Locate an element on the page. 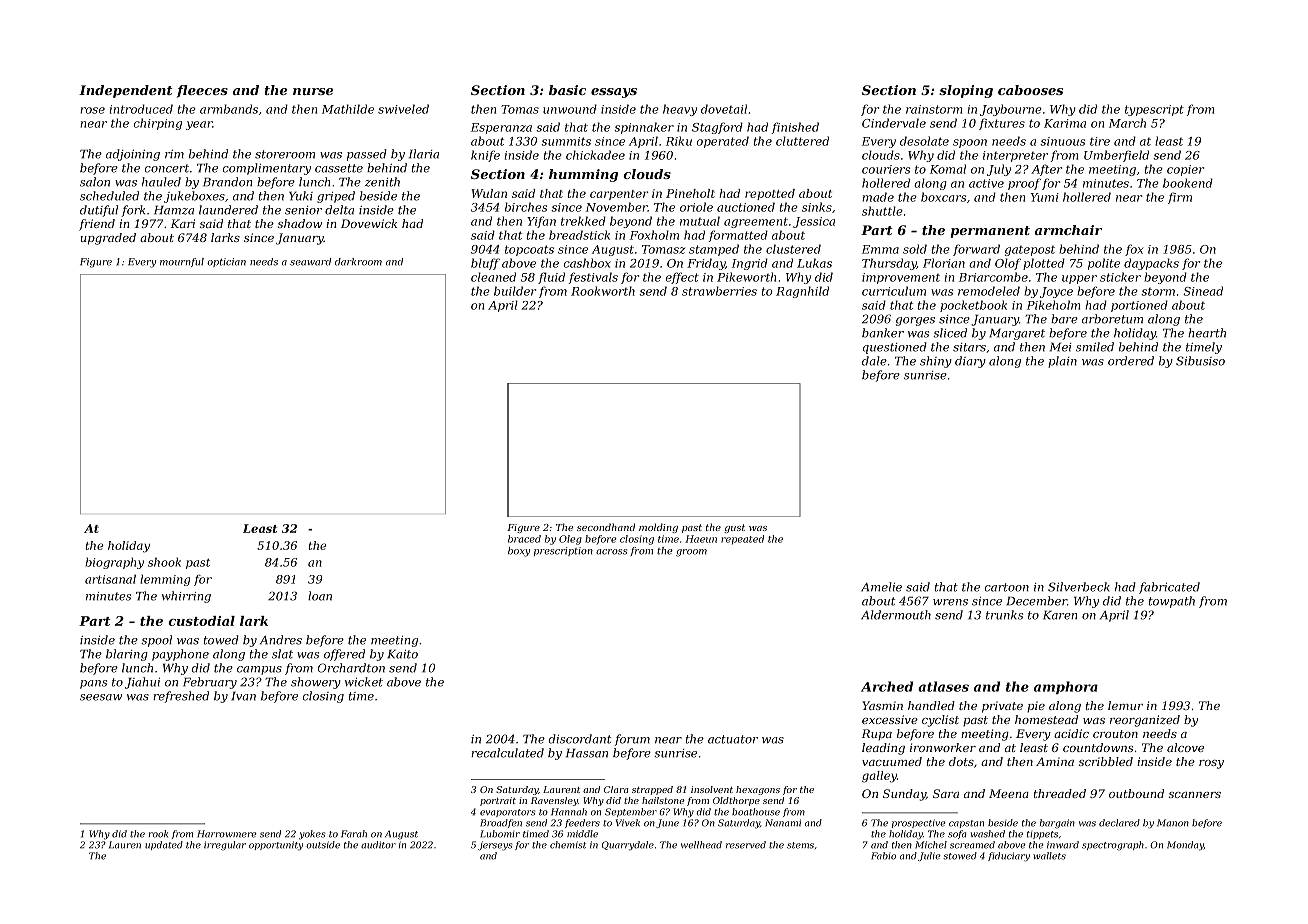 This image has height=924, width=1308. Monday is located at coordinates (1185, 846).
